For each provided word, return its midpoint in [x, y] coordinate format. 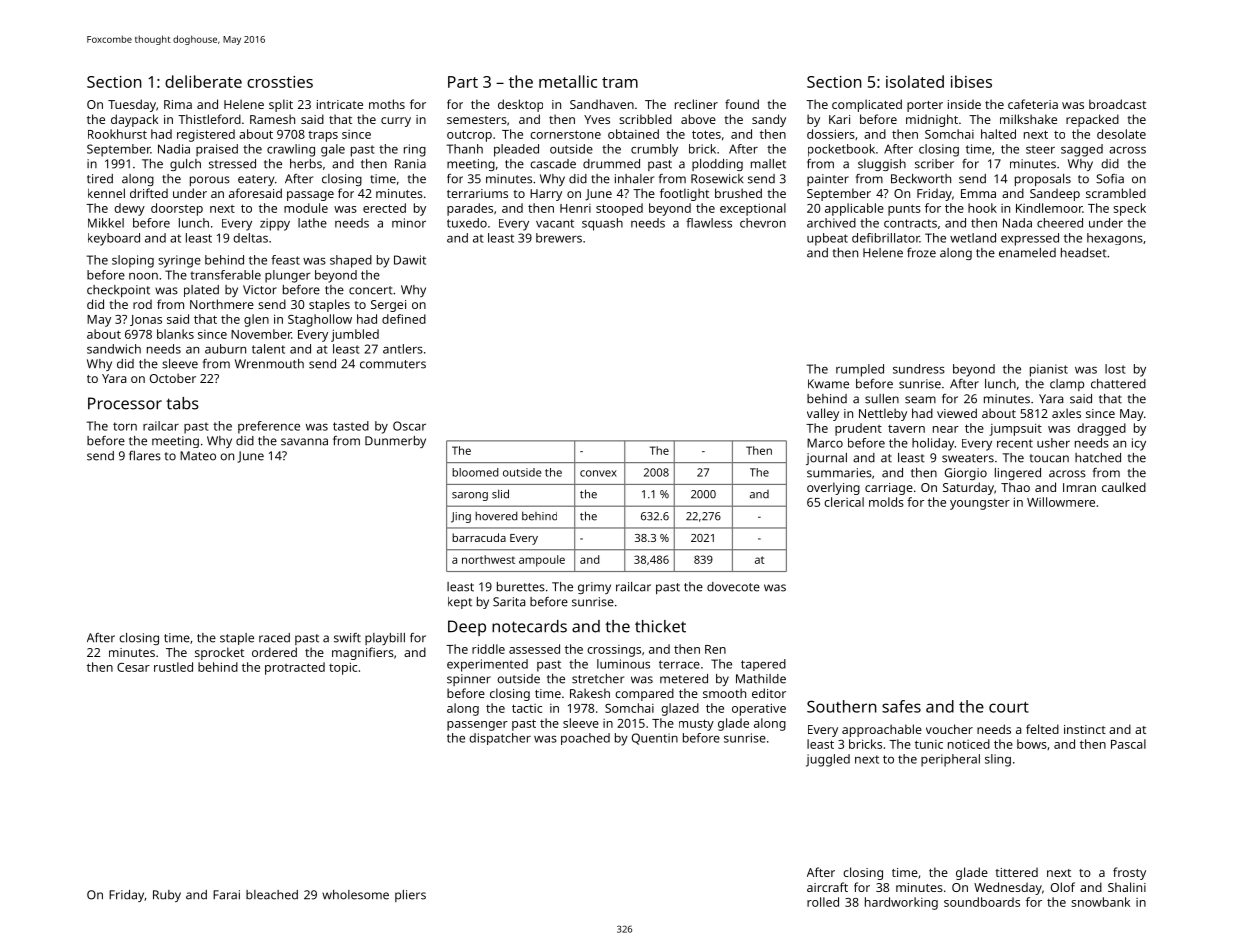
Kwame [828, 384]
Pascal [1128, 744]
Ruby [167, 896]
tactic [527, 708]
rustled [173, 667]
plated [201, 291]
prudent [858, 429]
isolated [915, 81]
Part [463, 82]
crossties [280, 82]
